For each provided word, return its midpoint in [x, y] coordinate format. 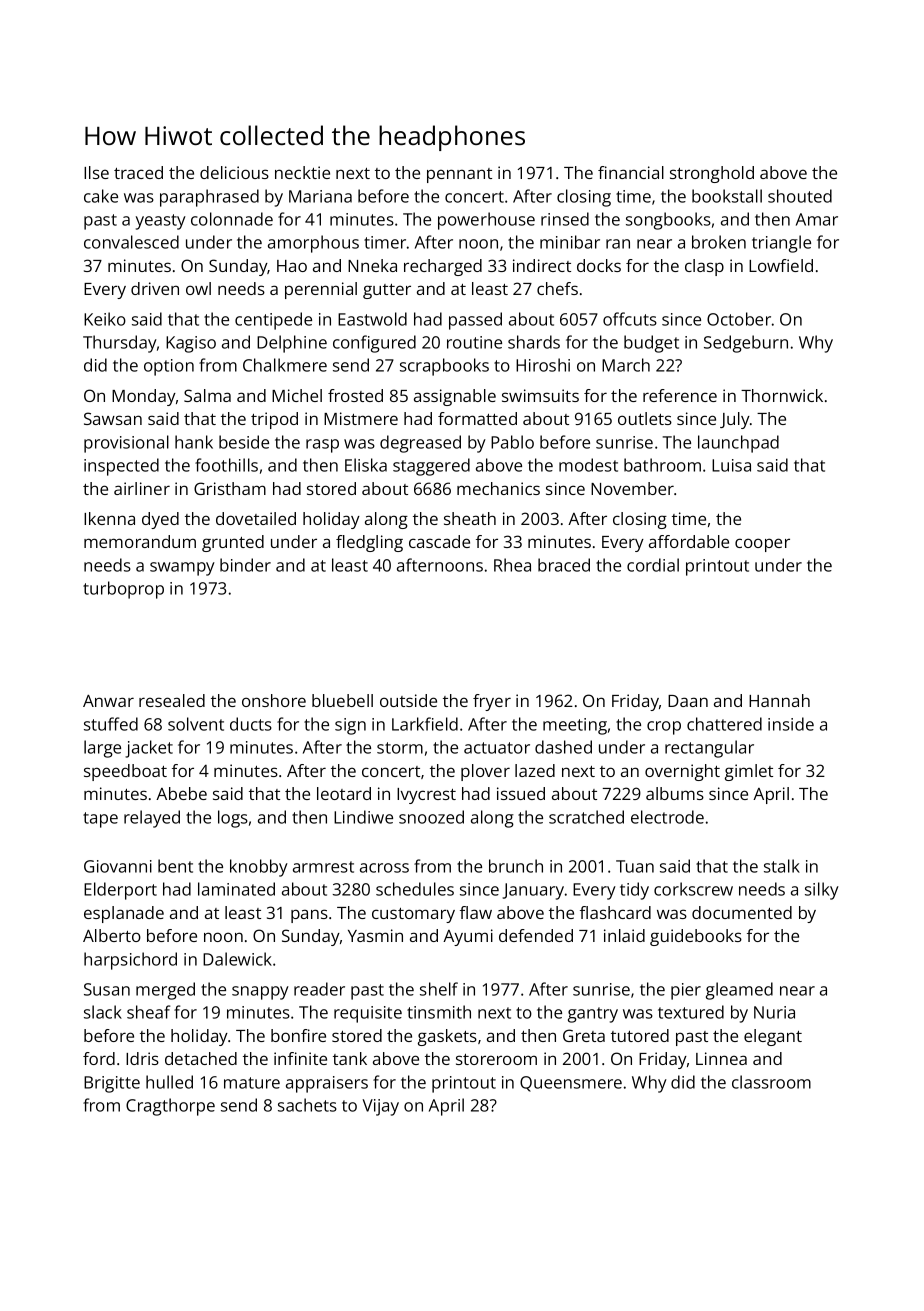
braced [564, 565]
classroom [771, 1082]
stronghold [712, 174]
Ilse [96, 172]
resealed [172, 700]
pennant [459, 175]
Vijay [380, 1107]
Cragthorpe [170, 1107]
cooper [762, 545]
